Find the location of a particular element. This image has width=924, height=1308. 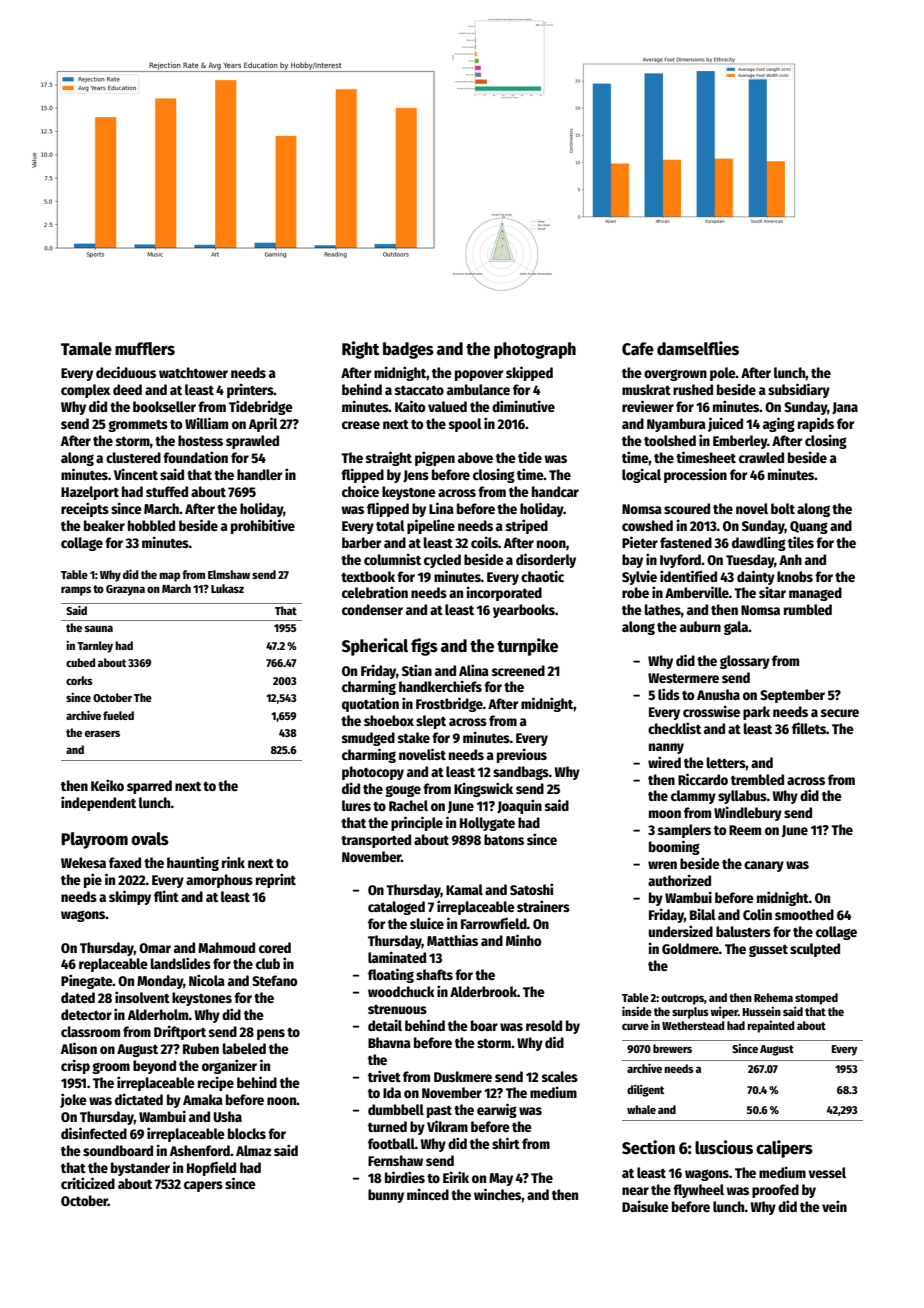

crease is located at coordinates (361, 425).
